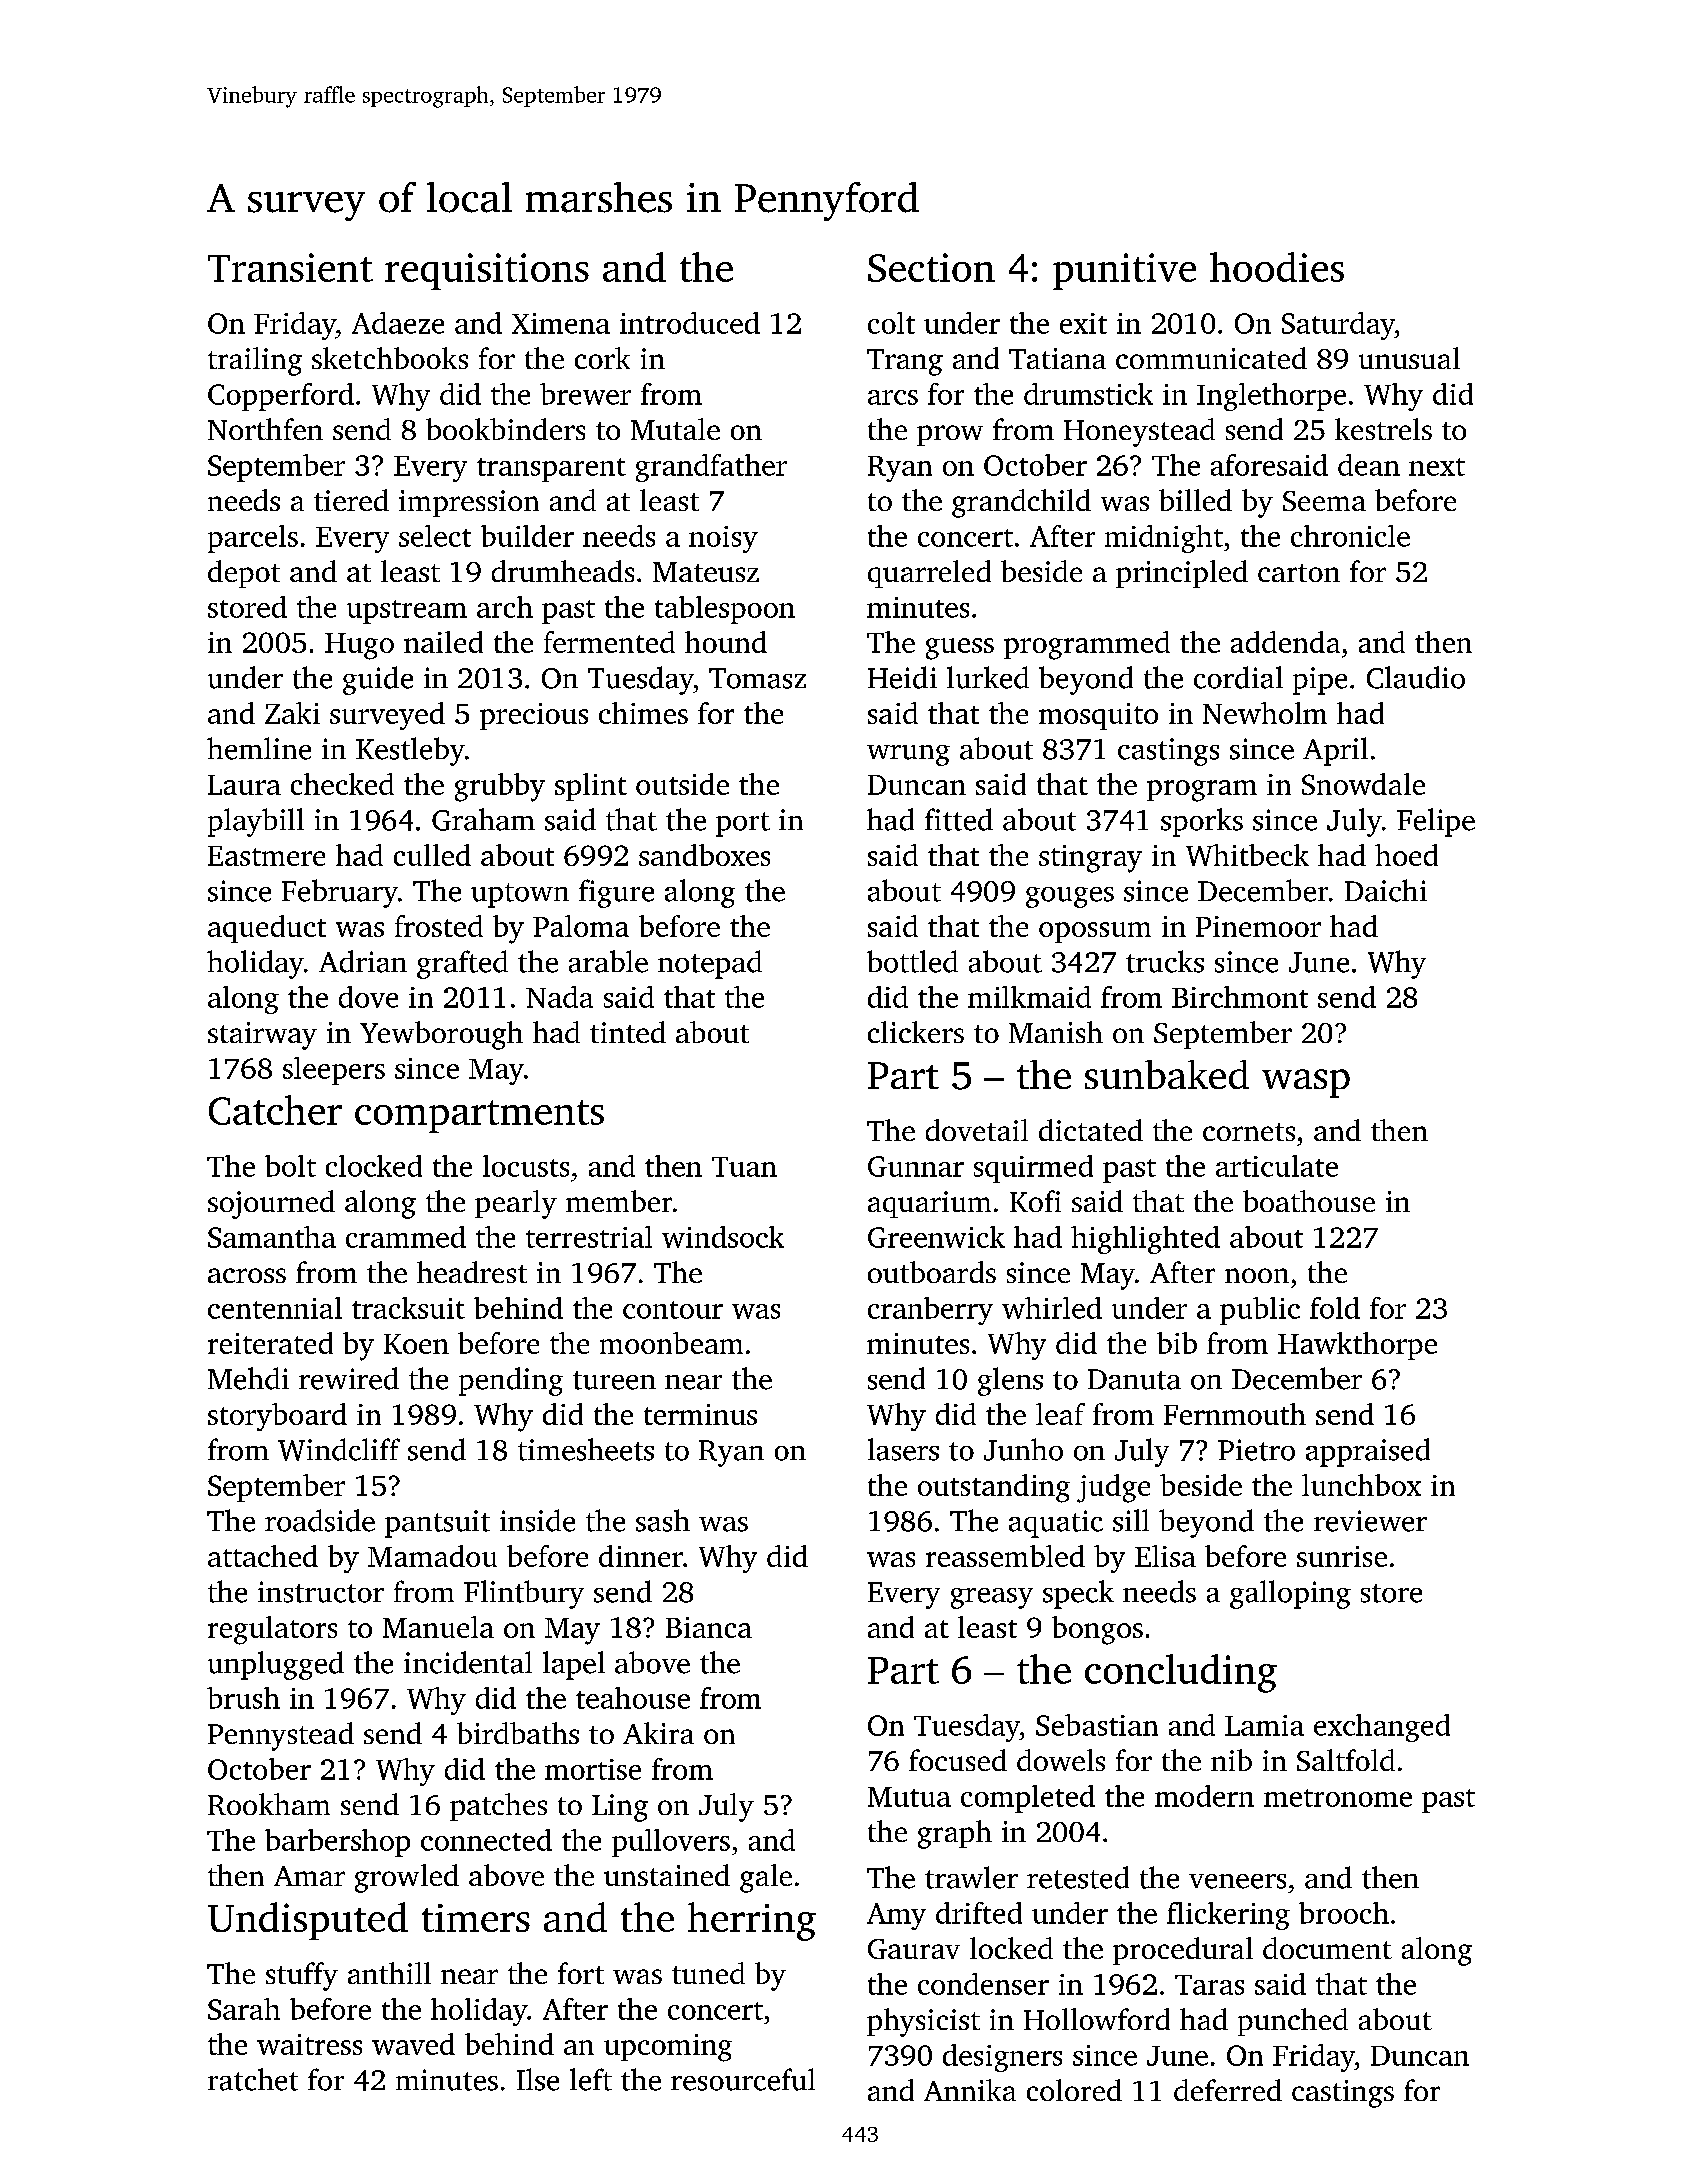 This image has height=2178, width=1683. I want to click on hoodies, so click(1277, 267).
